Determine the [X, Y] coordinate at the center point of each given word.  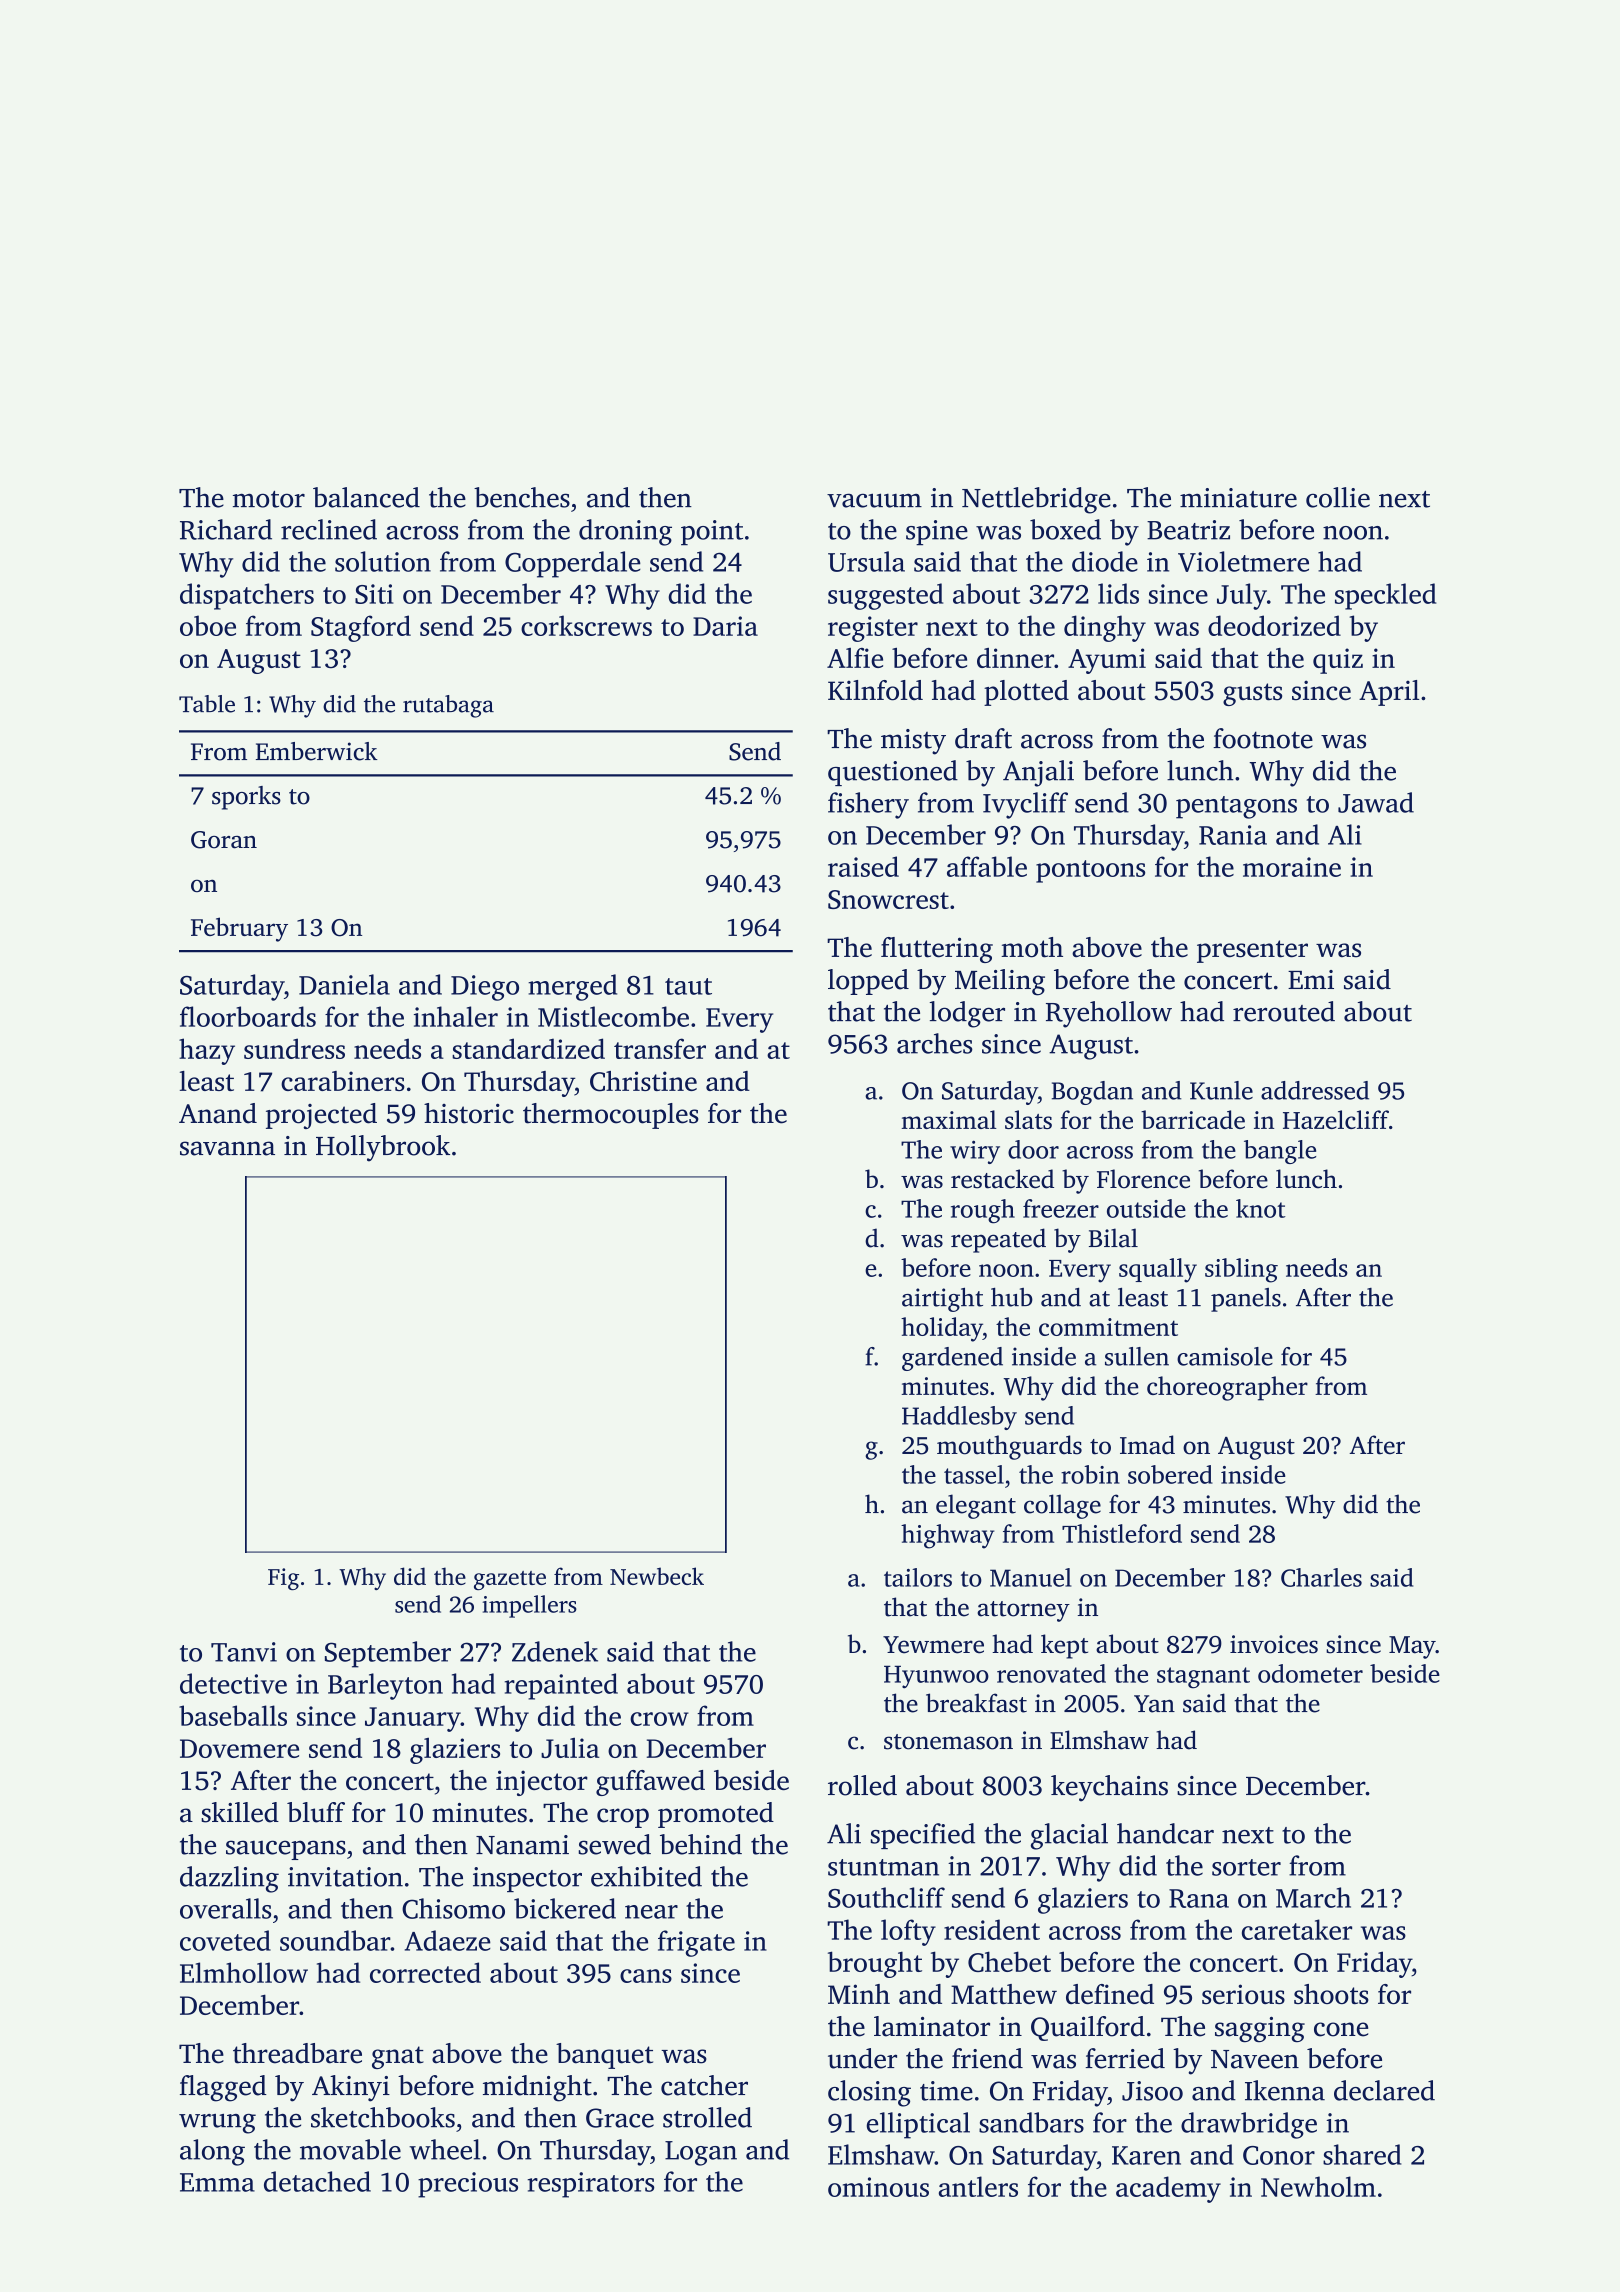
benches [522, 497]
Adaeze [448, 1940]
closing [869, 2093]
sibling [1241, 1270]
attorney [1023, 1611]
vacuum [874, 500]
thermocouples [611, 1116]
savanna [227, 1148]
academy [1168, 2189]
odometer [1310, 1673]
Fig [283, 1579]
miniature [1238, 498]
